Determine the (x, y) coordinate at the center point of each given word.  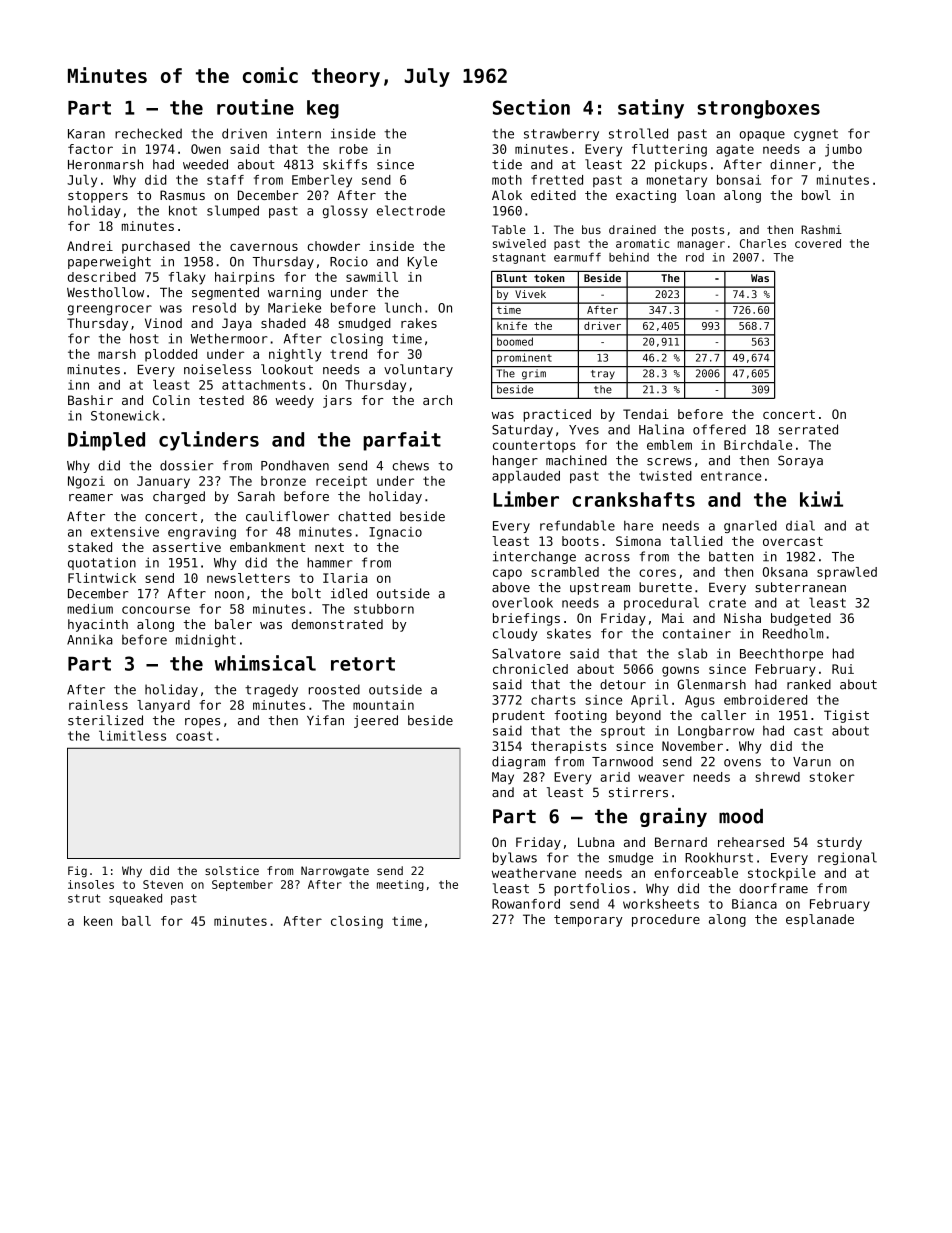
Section (531, 107)
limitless (132, 735)
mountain (383, 705)
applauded (526, 477)
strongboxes (758, 109)
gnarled (750, 526)
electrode (411, 210)
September (242, 885)
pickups (681, 165)
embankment (267, 547)
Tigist (846, 716)
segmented (225, 293)
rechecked (148, 133)
